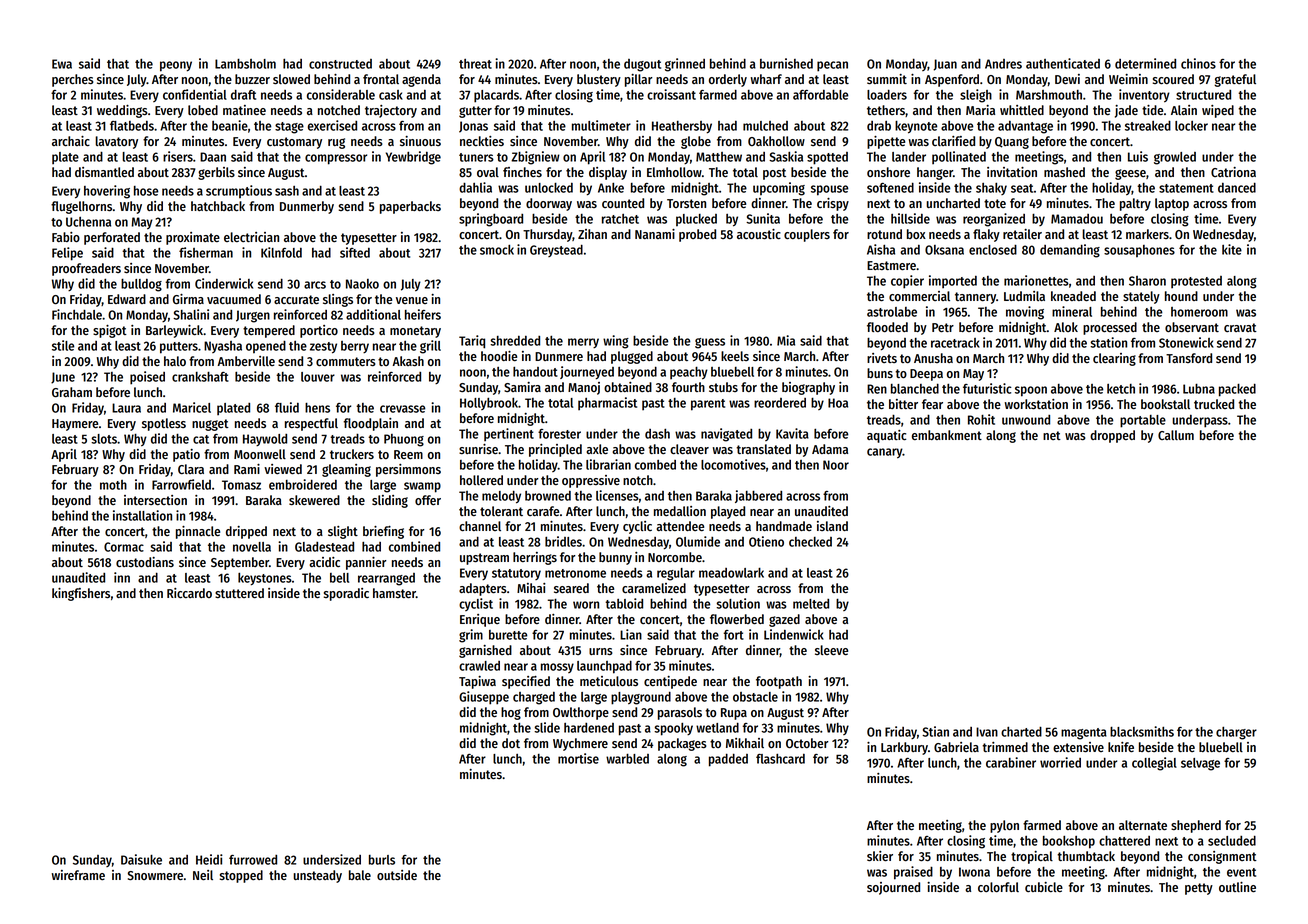 This document has height=924, width=1308. I want to click on sousaphones, so click(1139, 251).
